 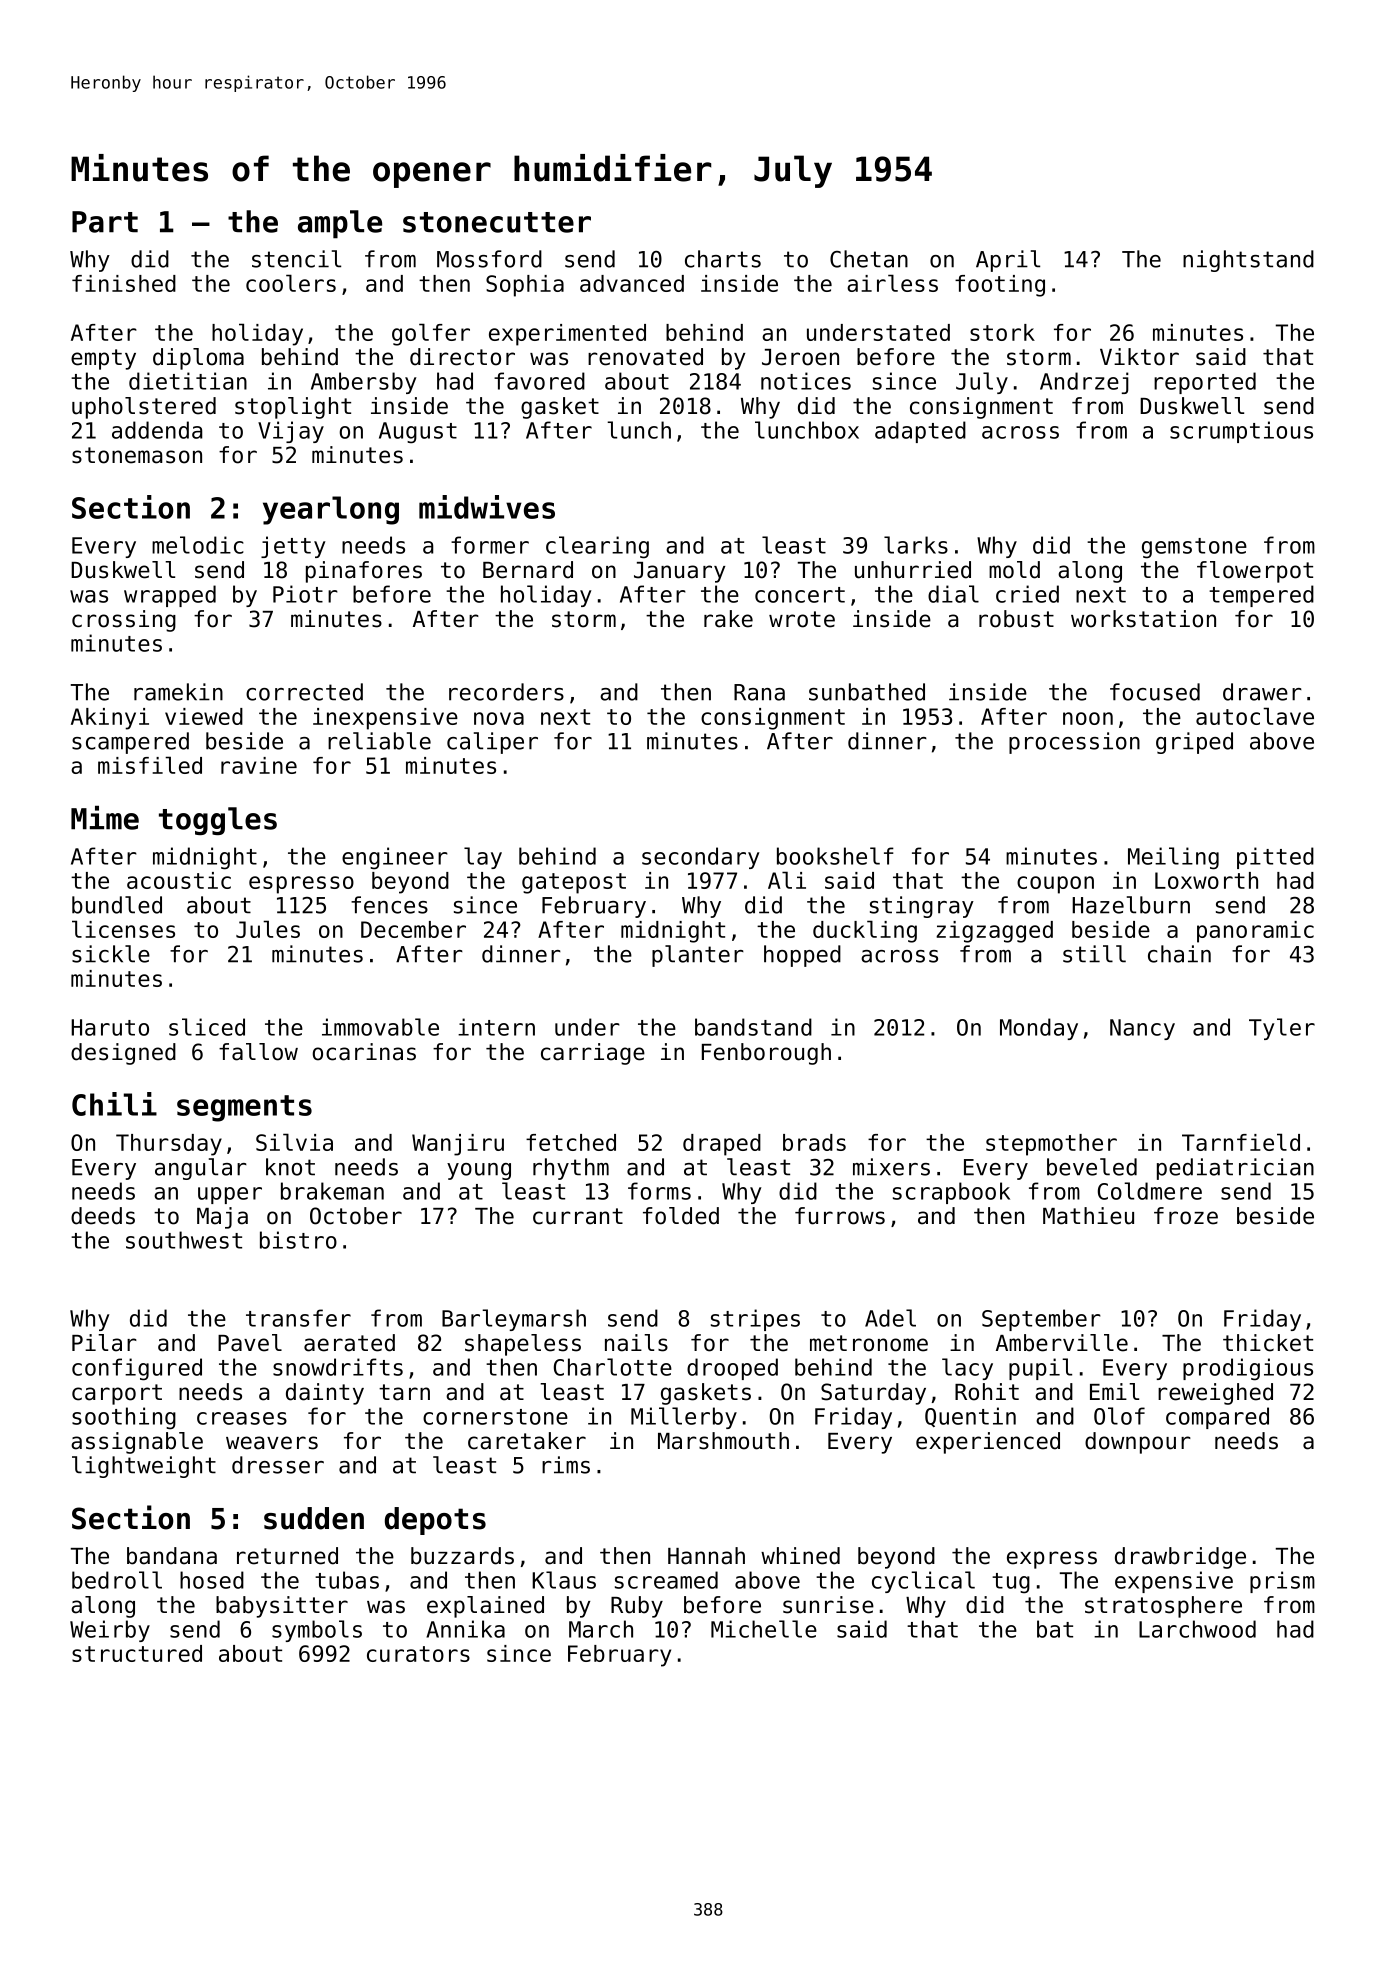 What do you see at coordinates (571, 1169) in the document?
I see `rhythm` at bounding box center [571, 1169].
